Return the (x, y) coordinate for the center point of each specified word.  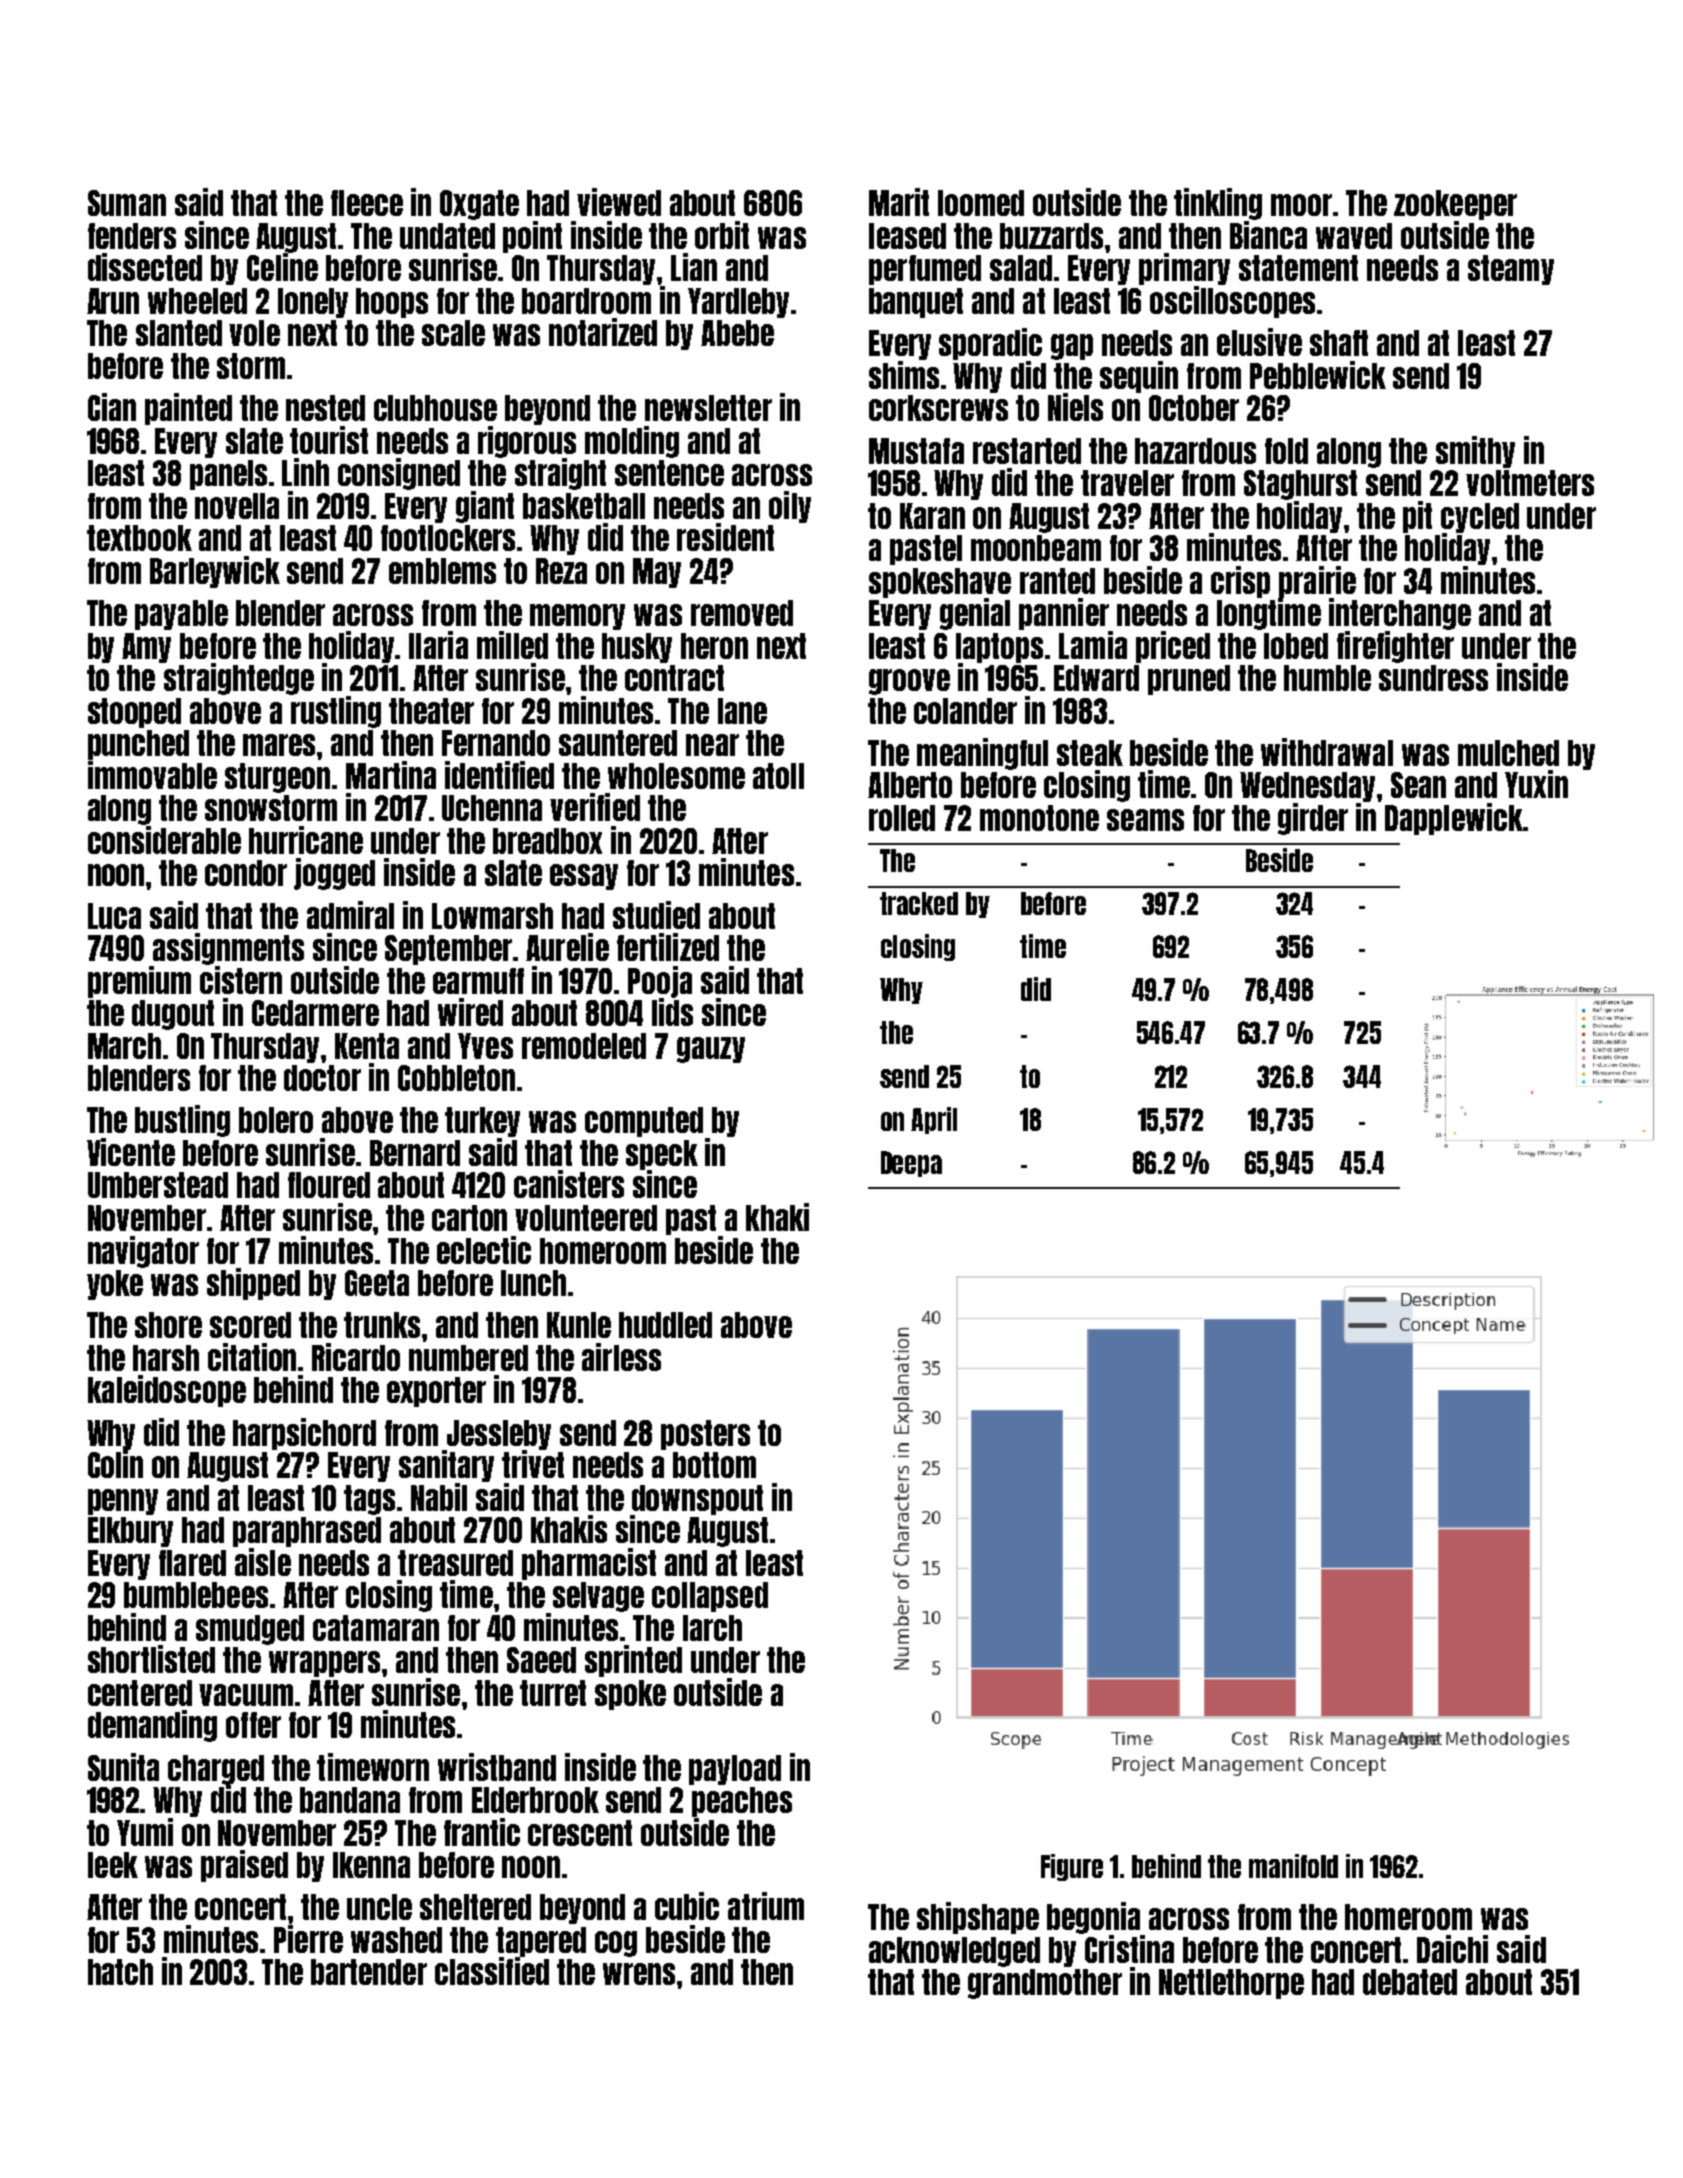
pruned (1189, 680)
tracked (919, 903)
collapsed (710, 1597)
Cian (112, 407)
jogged (334, 874)
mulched (1508, 753)
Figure (1072, 1867)
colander (965, 711)
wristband (497, 1767)
